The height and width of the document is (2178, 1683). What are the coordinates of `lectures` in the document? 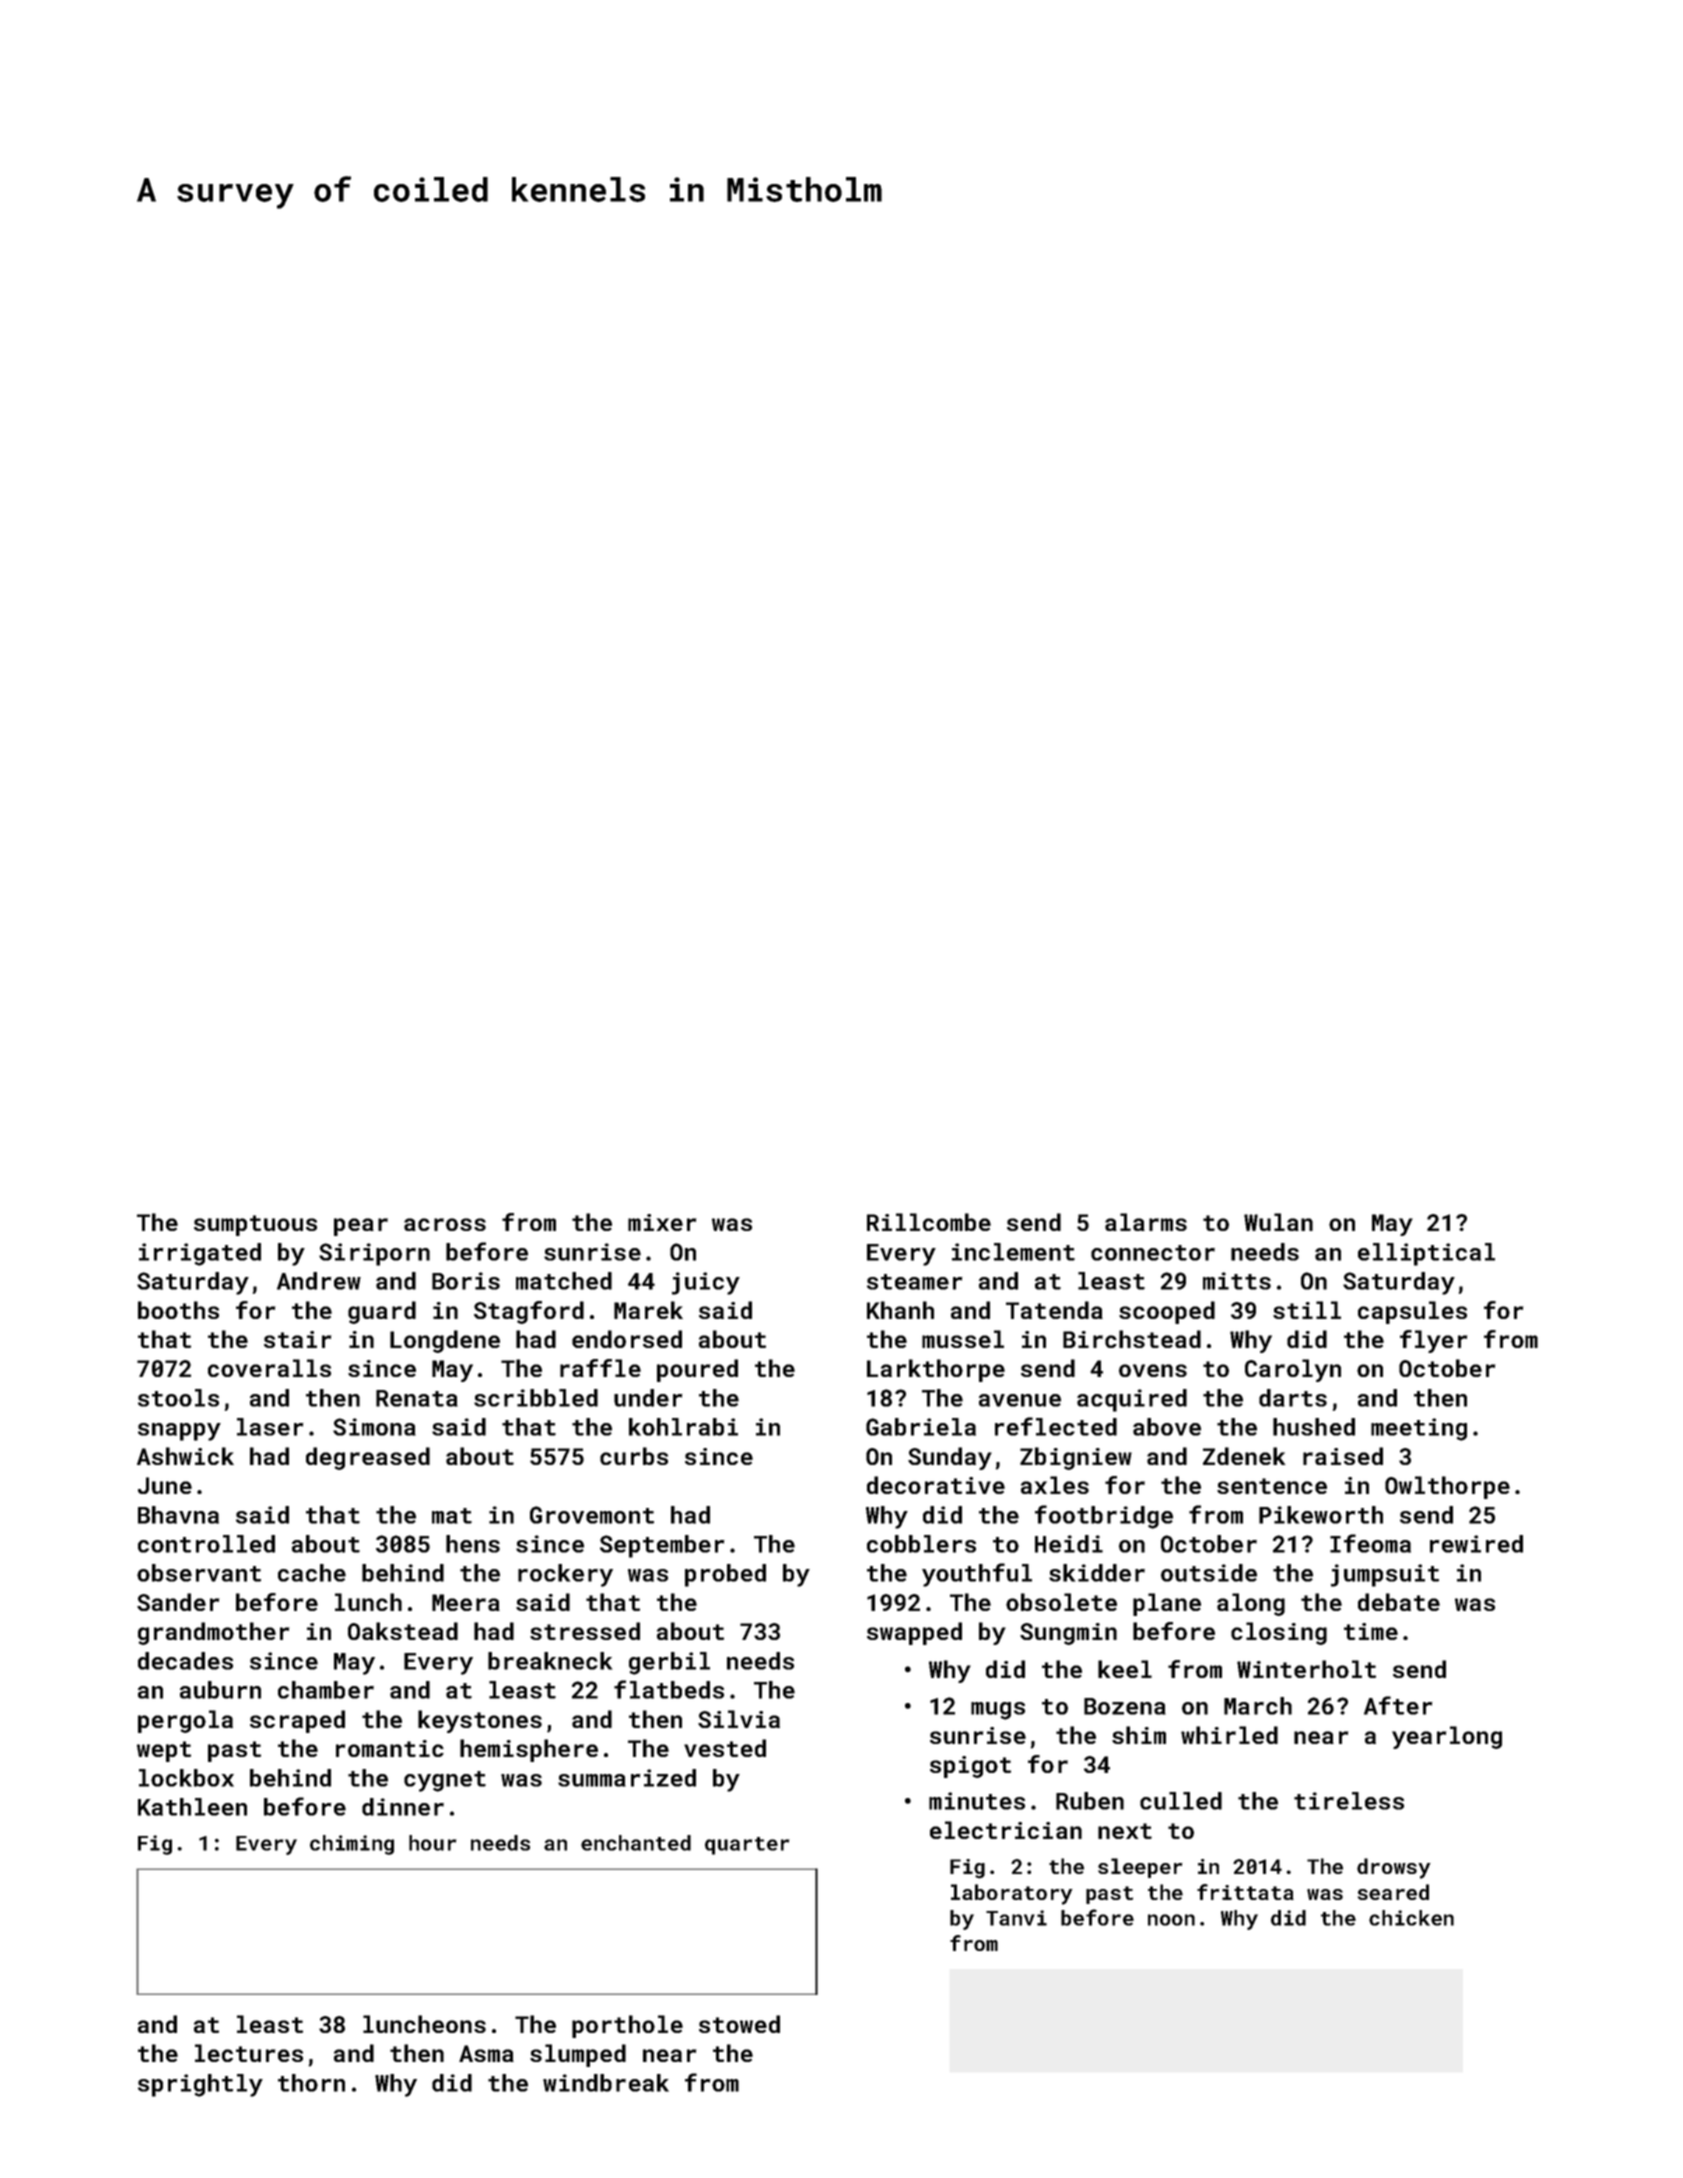 It's located at (249, 2053).
